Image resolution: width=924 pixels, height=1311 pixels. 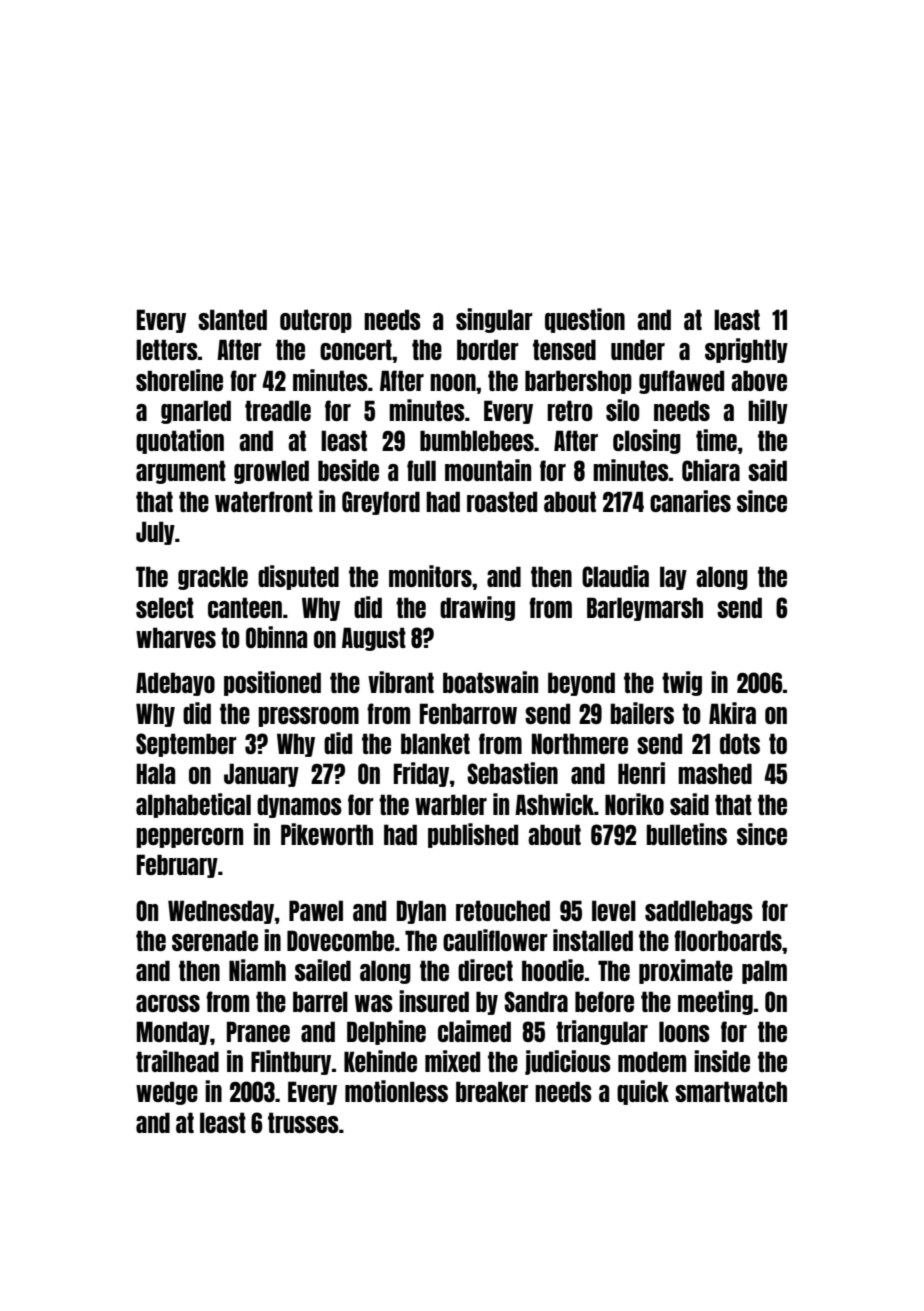 I want to click on singular, so click(x=494, y=320).
